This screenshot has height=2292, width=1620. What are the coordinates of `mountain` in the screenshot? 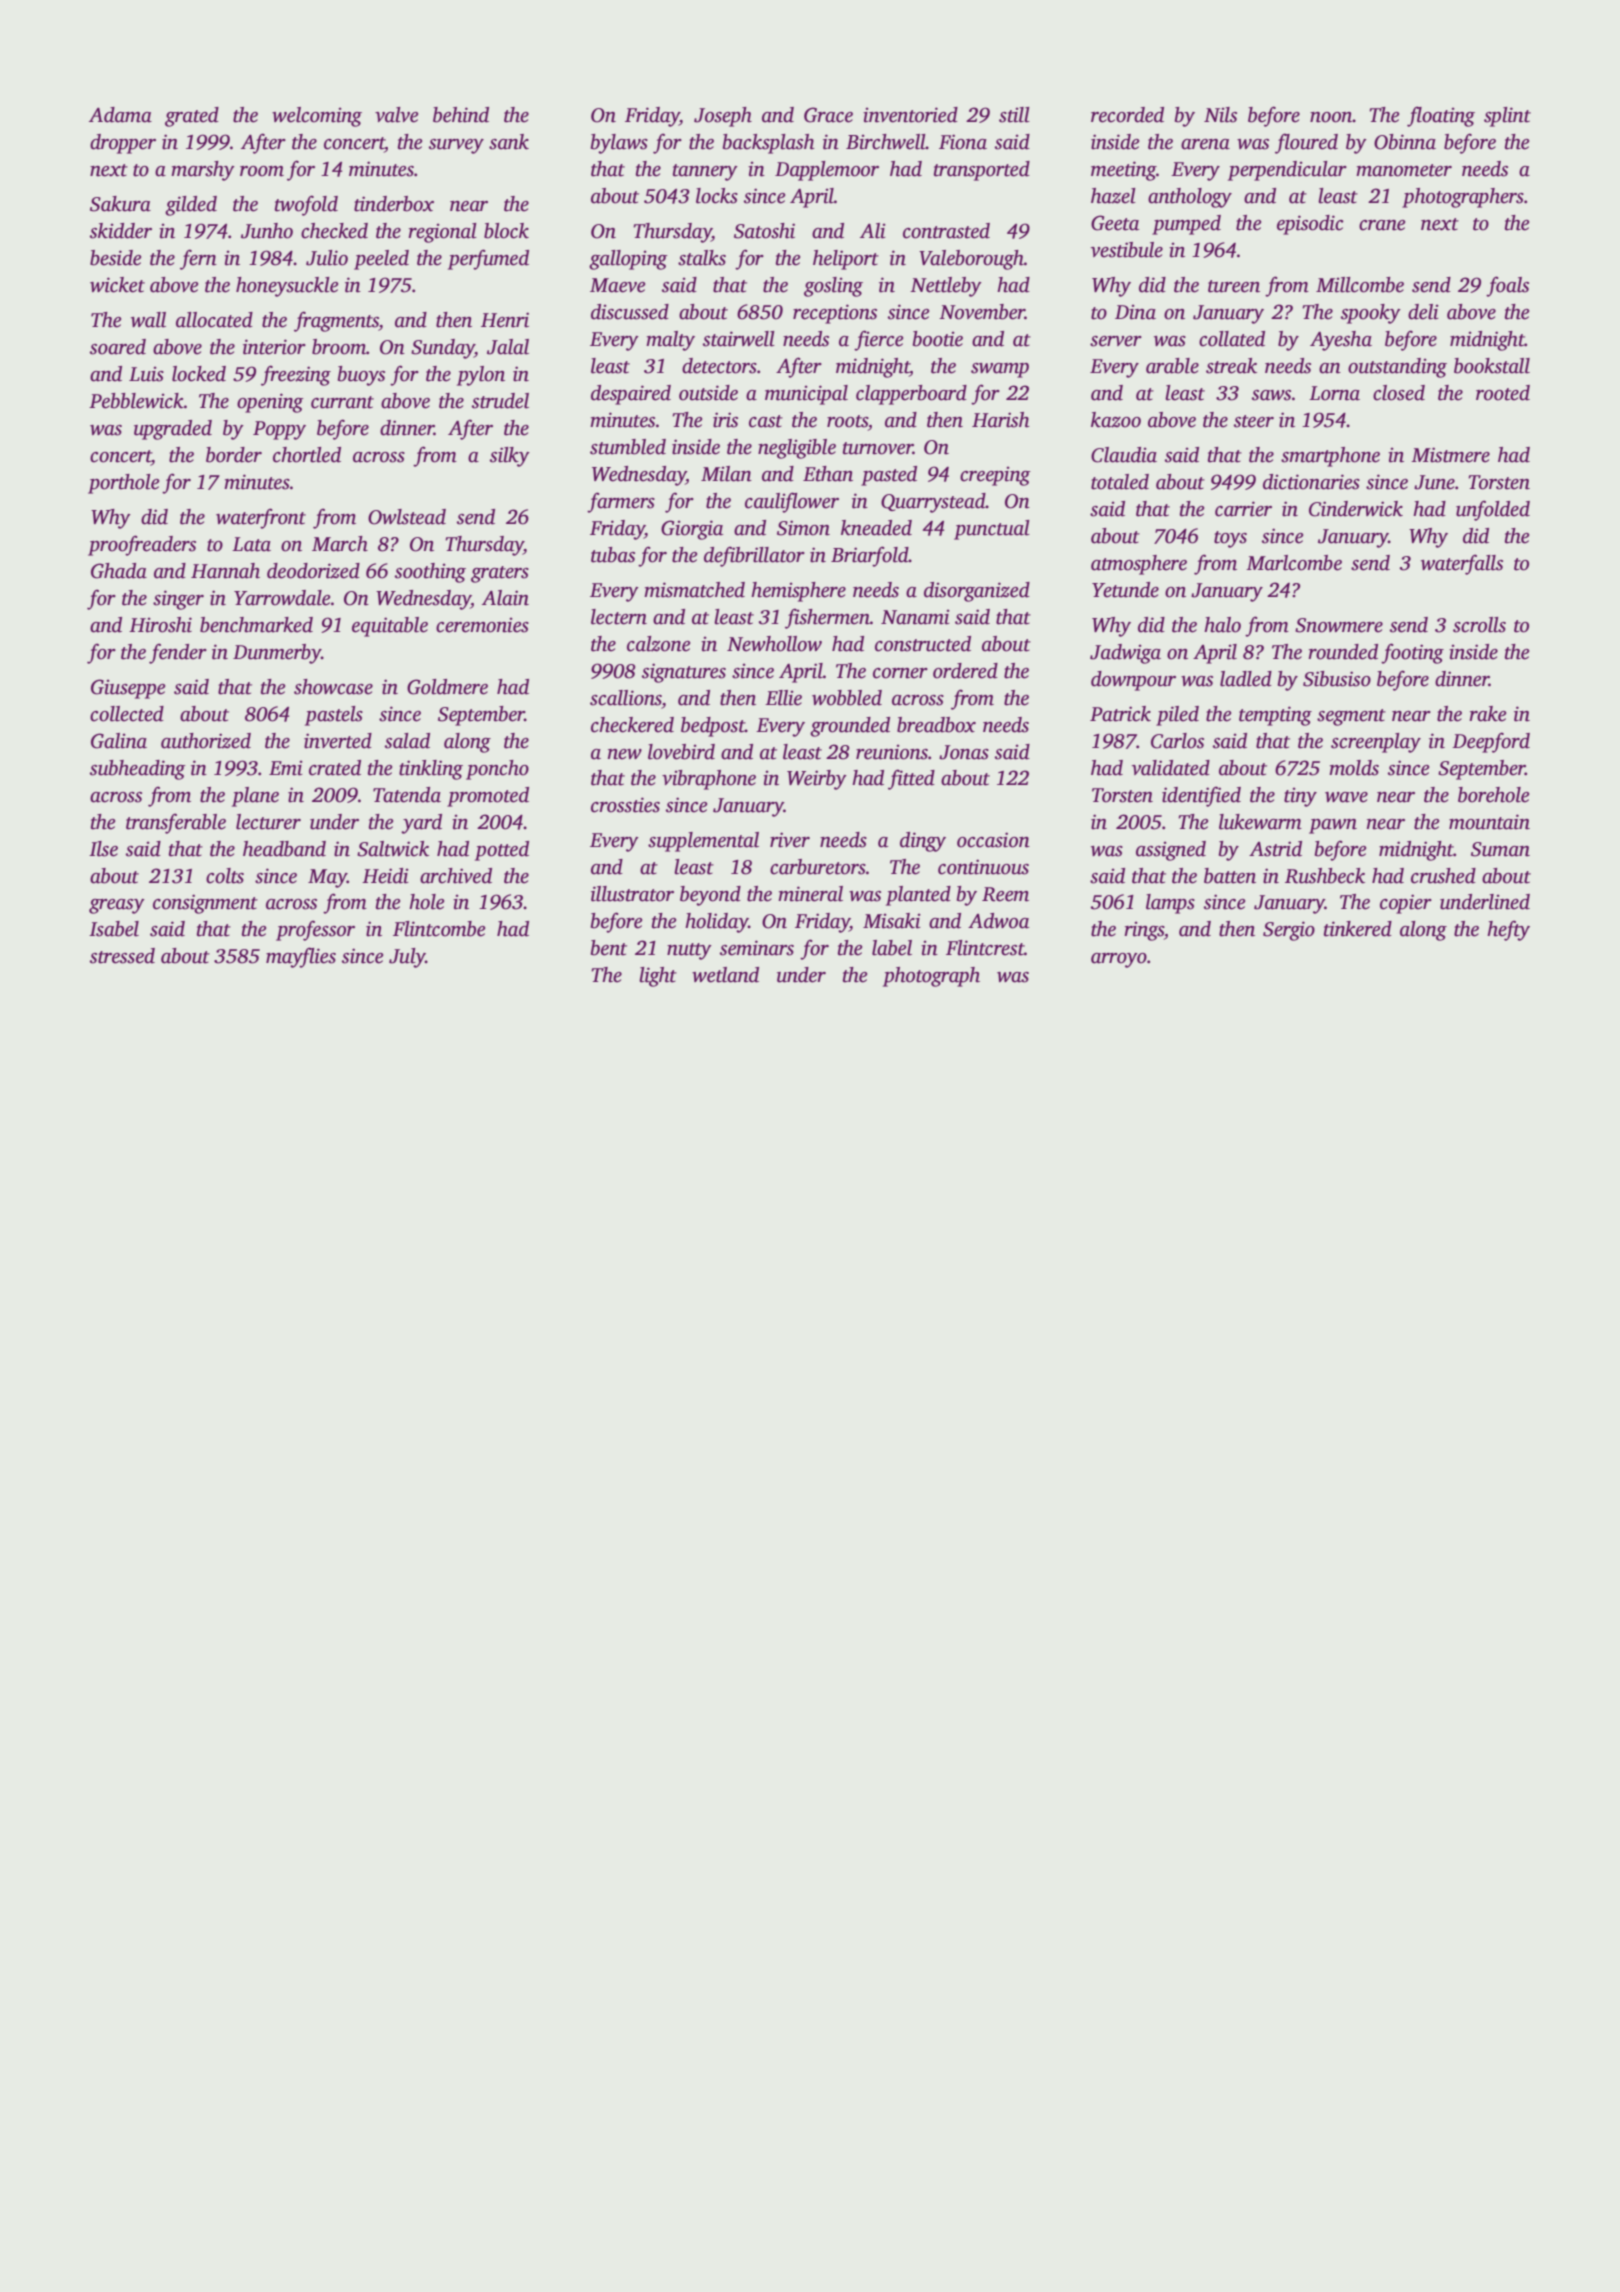 It's located at (1489, 822).
